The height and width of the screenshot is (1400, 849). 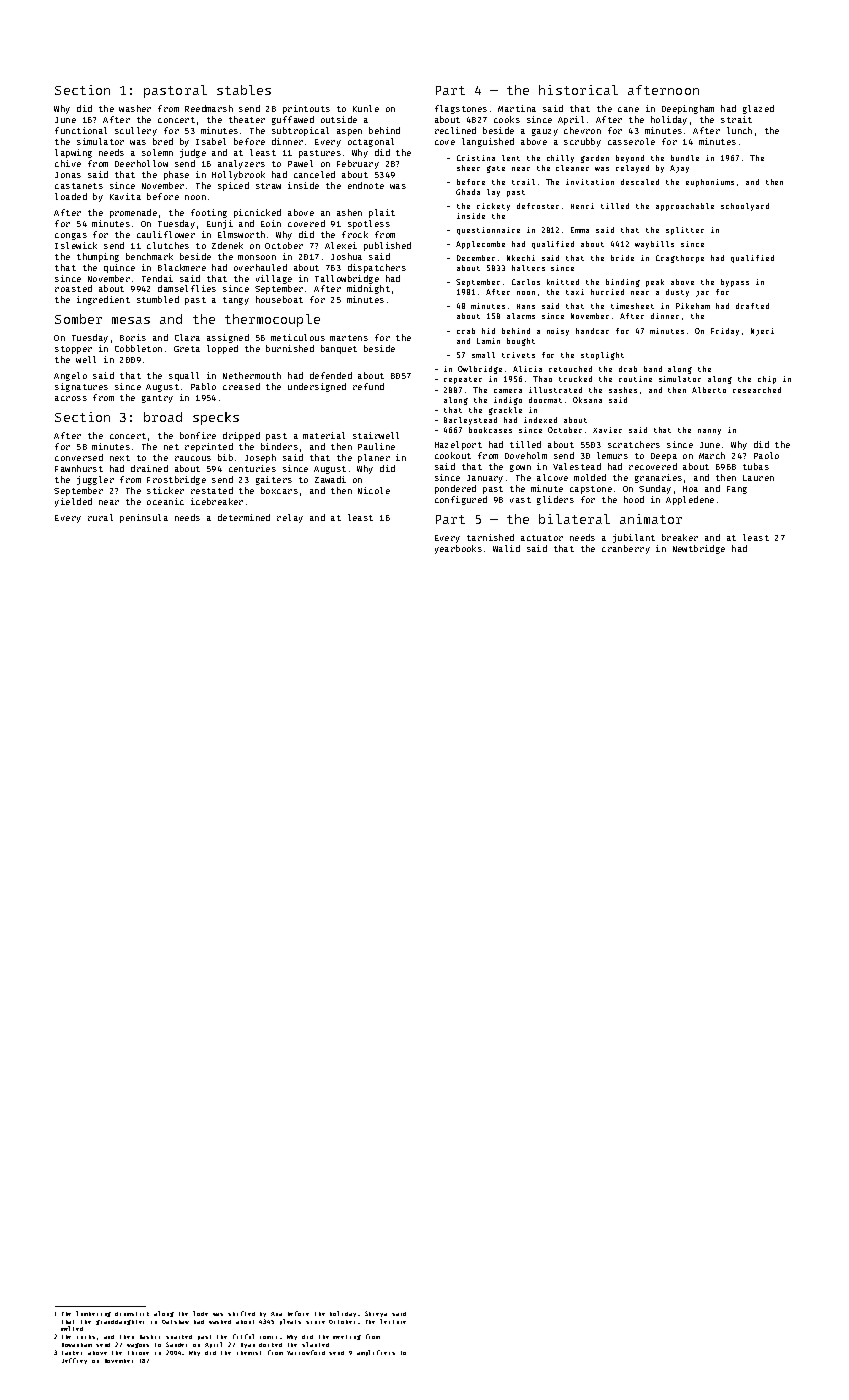 What do you see at coordinates (488, 331) in the screenshot?
I see `hid` at bounding box center [488, 331].
